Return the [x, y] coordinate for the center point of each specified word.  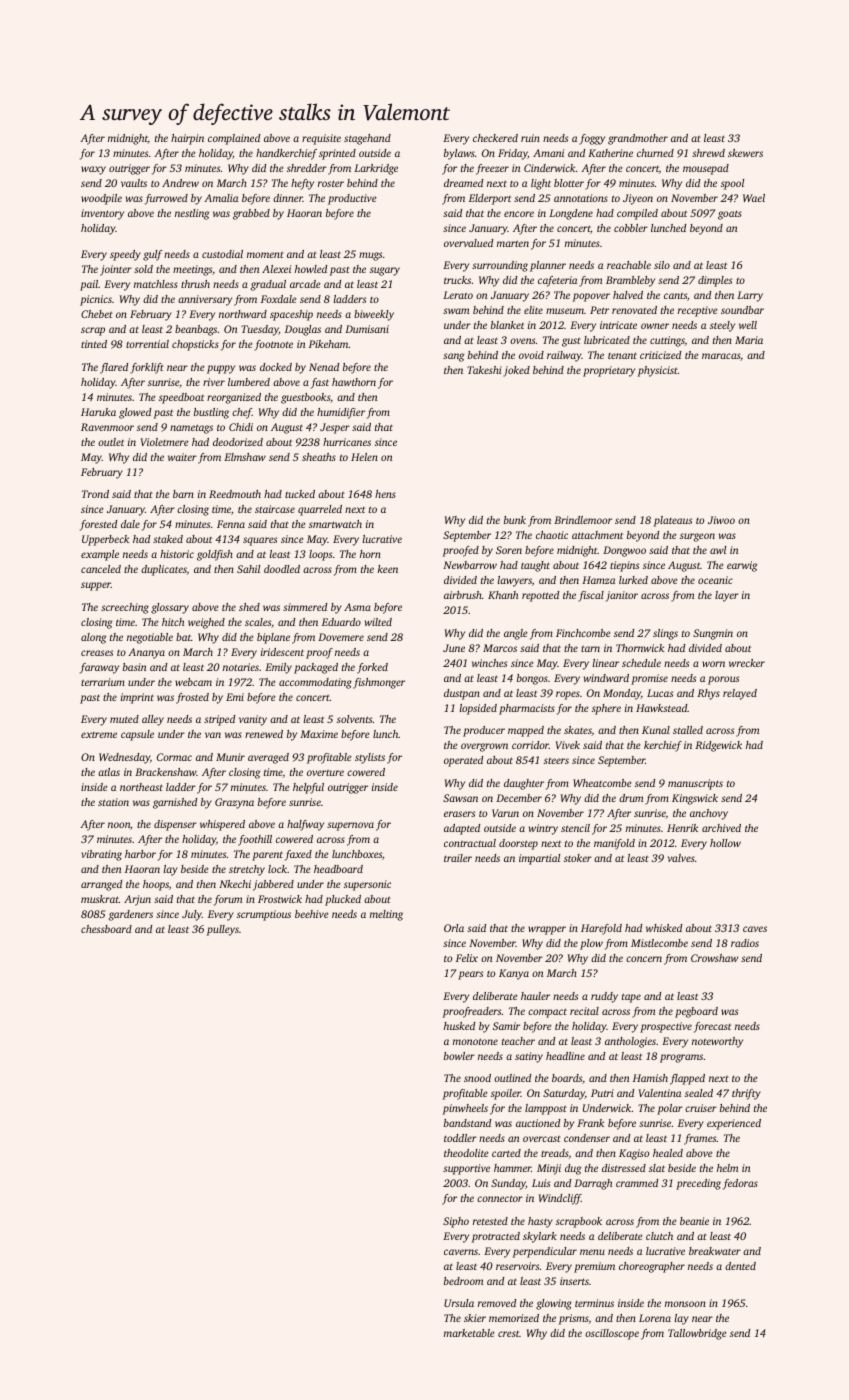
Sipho [456, 1222]
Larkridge [376, 169]
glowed [135, 413]
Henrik [682, 828]
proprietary [609, 371]
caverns [461, 1252]
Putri [602, 1093]
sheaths [319, 457]
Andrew [180, 183]
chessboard [106, 929]
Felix [467, 958]
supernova [350, 826]
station [113, 802]
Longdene [571, 214]
